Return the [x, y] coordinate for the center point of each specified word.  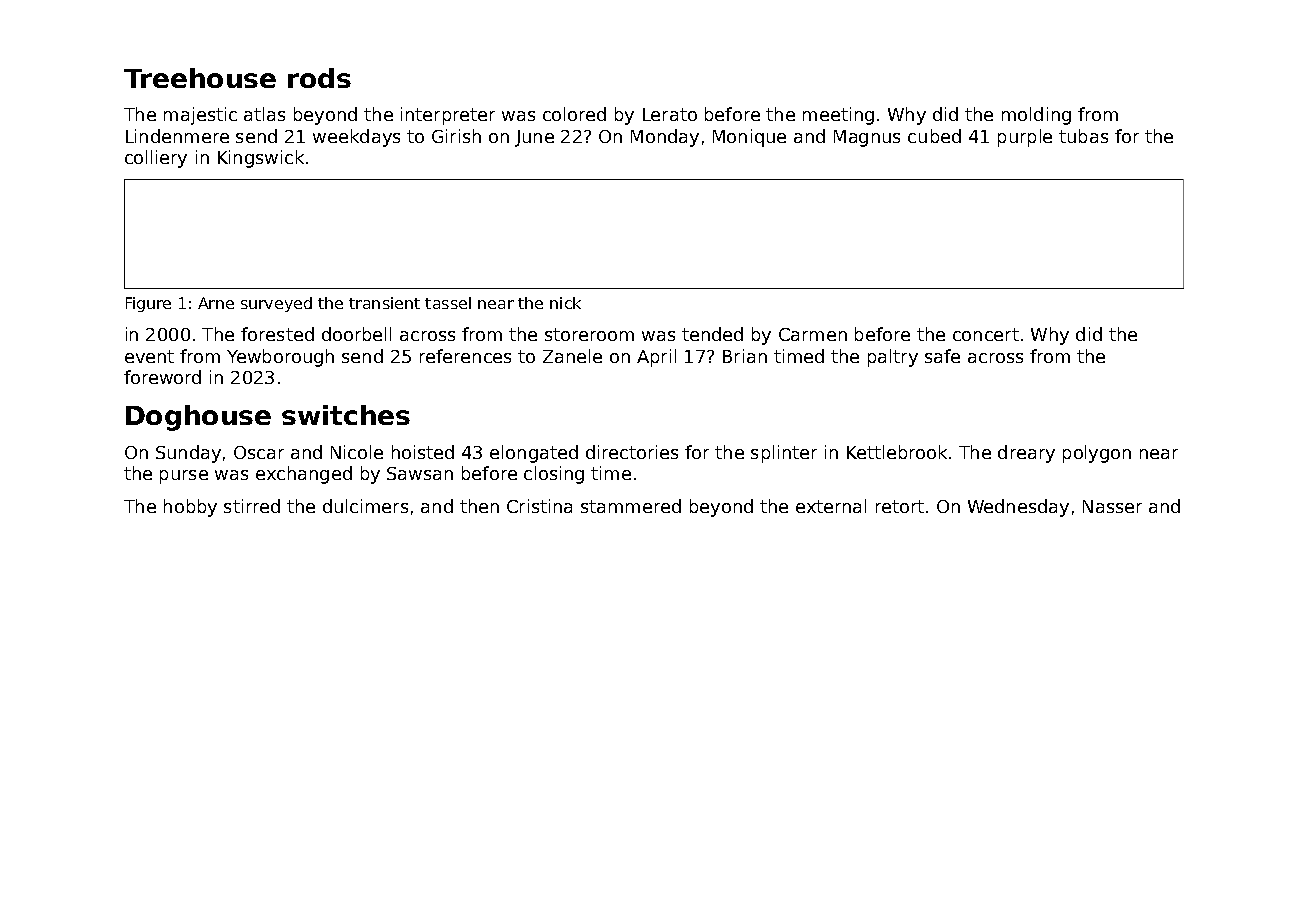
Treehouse [200, 78]
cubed [934, 136]
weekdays [356, 138]
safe [942, 356]
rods [319, 78]
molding [1036, 116]
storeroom [589, 334]
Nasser [1112, 506]
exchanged [304, 475]
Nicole [357, 452]
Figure [148, 304]
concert [986, 334]
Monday [665, 138]
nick [565, 303]
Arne [216, 303]
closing [554, 475]
